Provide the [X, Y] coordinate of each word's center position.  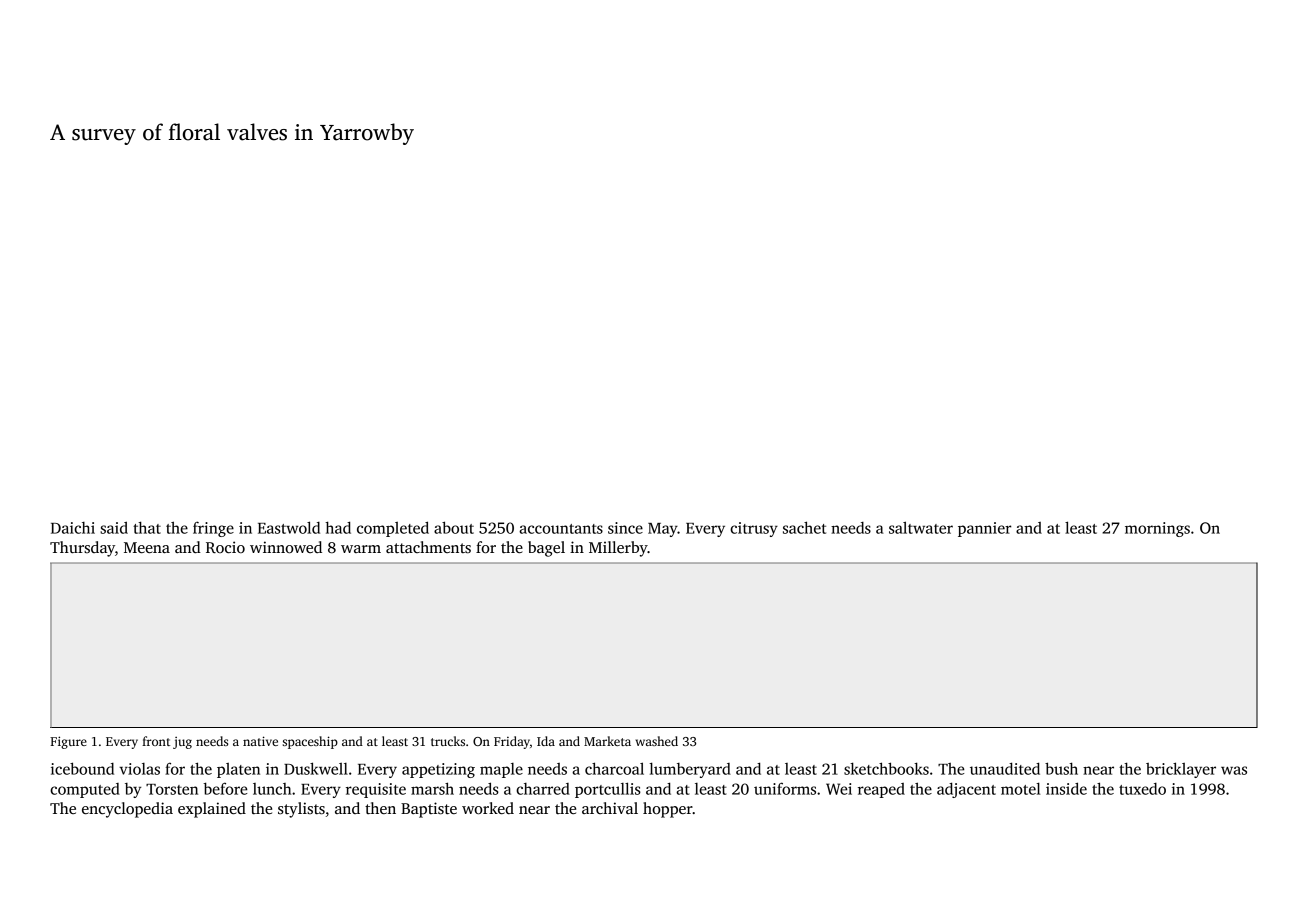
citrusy [754, 529]
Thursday [82, 549]
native [260, 741]
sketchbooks [886, 768]
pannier [984, 529]
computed [85, 790]
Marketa [607, 741]
